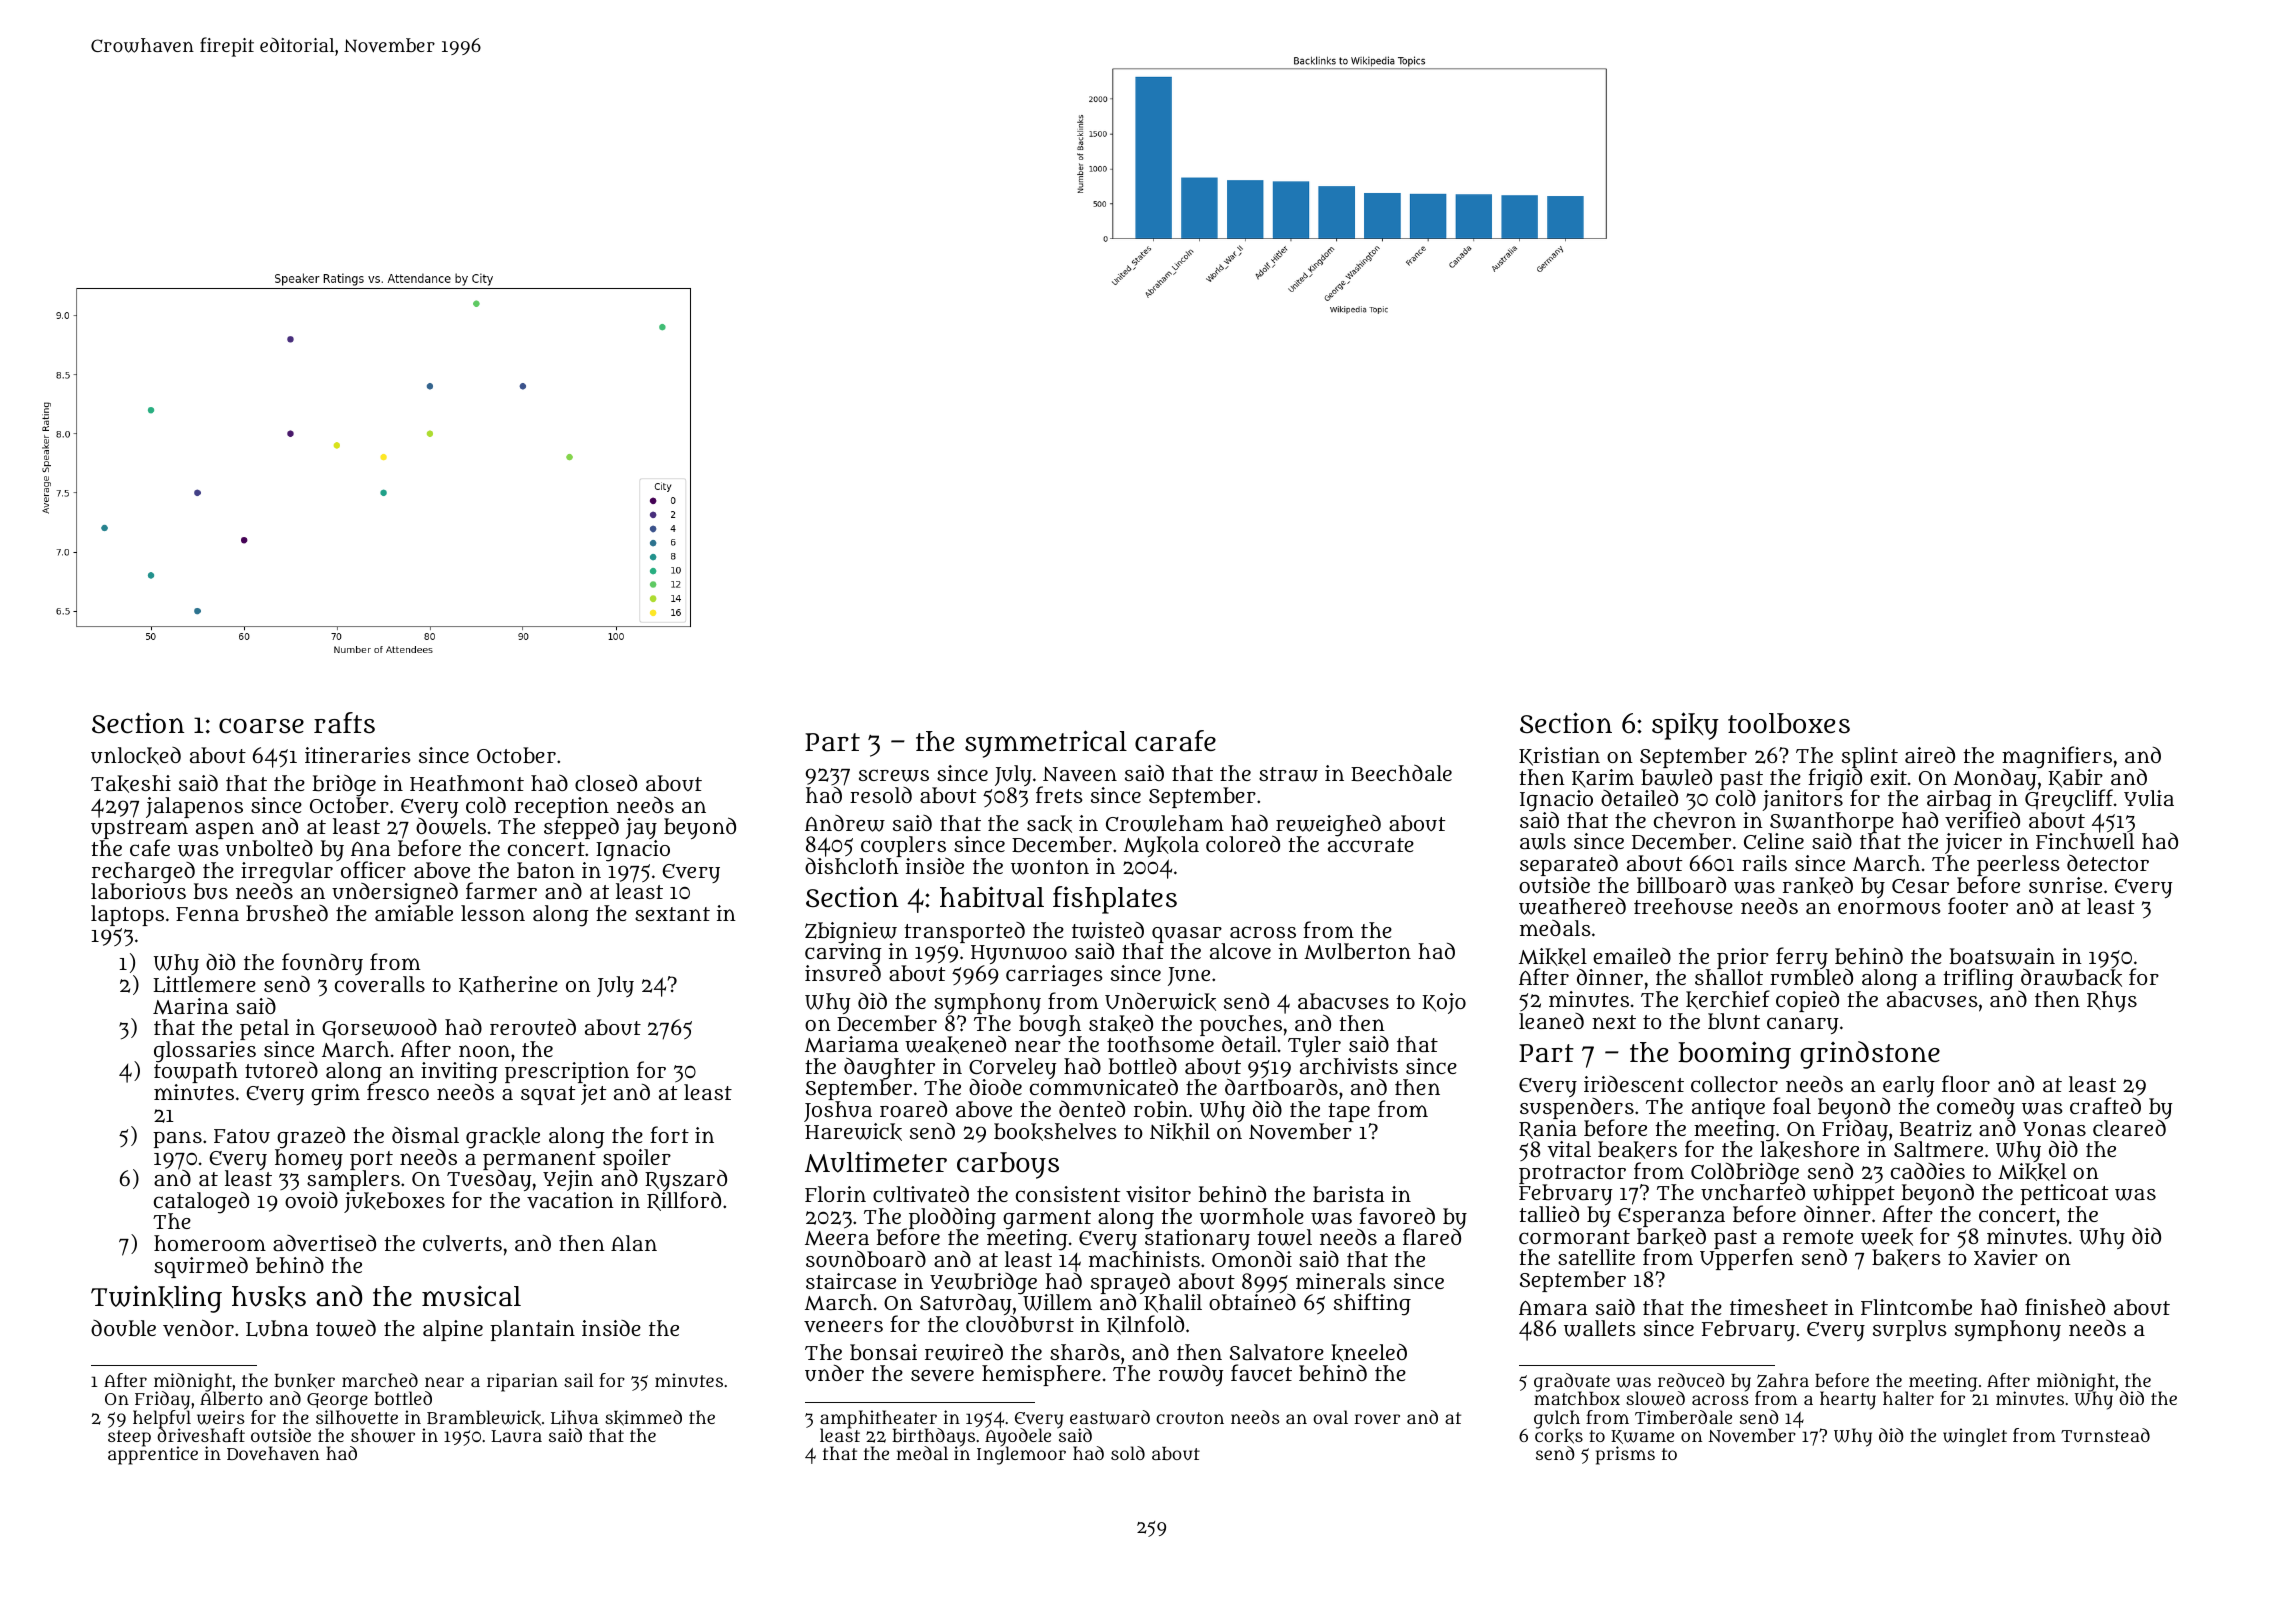 The width and height of the page is (2272, 1607). Describe the element at coordinates (1175, 741) in the page. I see `carafe` at that location.
